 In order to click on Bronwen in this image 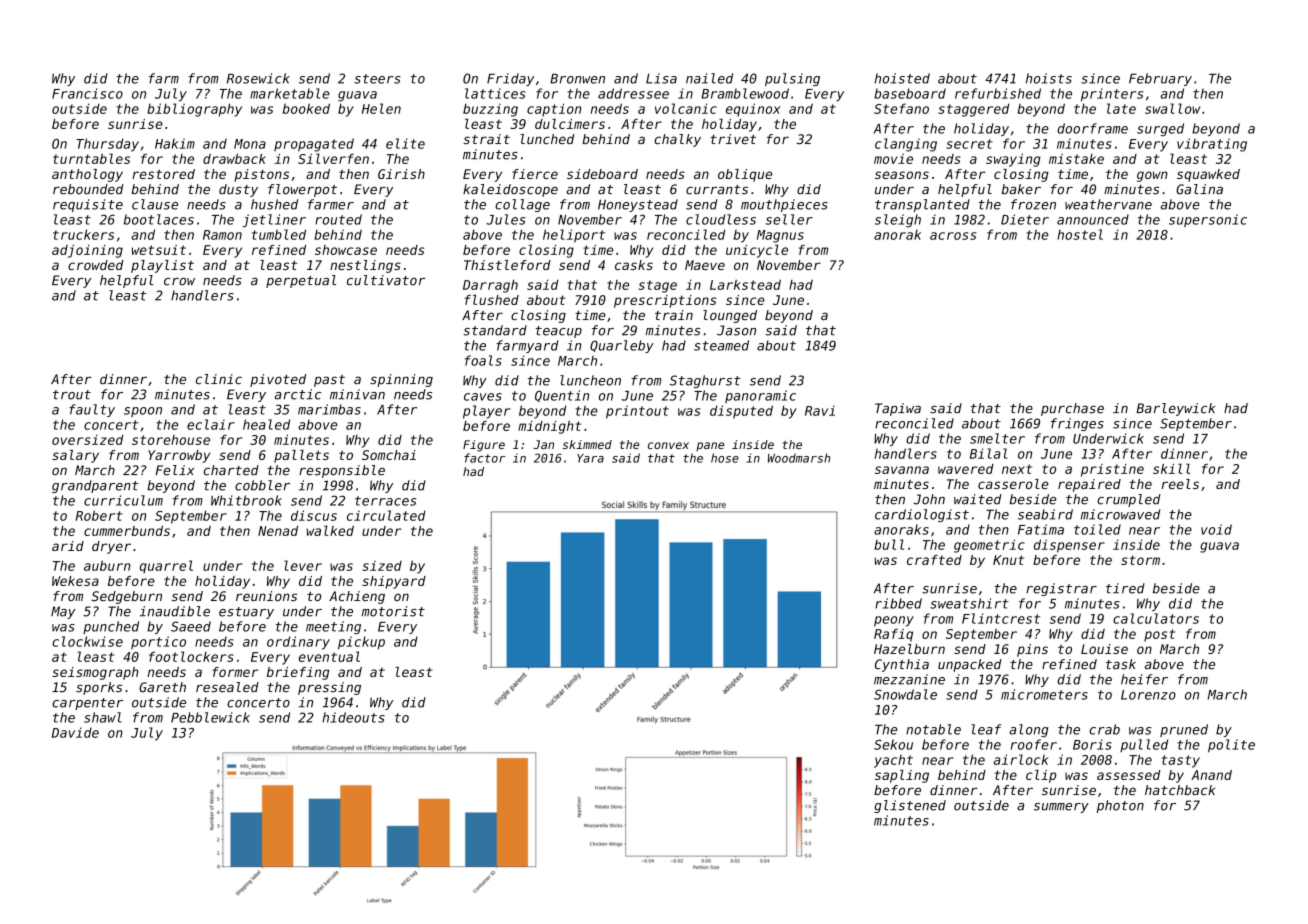, I will do `click(577, 78)`.
